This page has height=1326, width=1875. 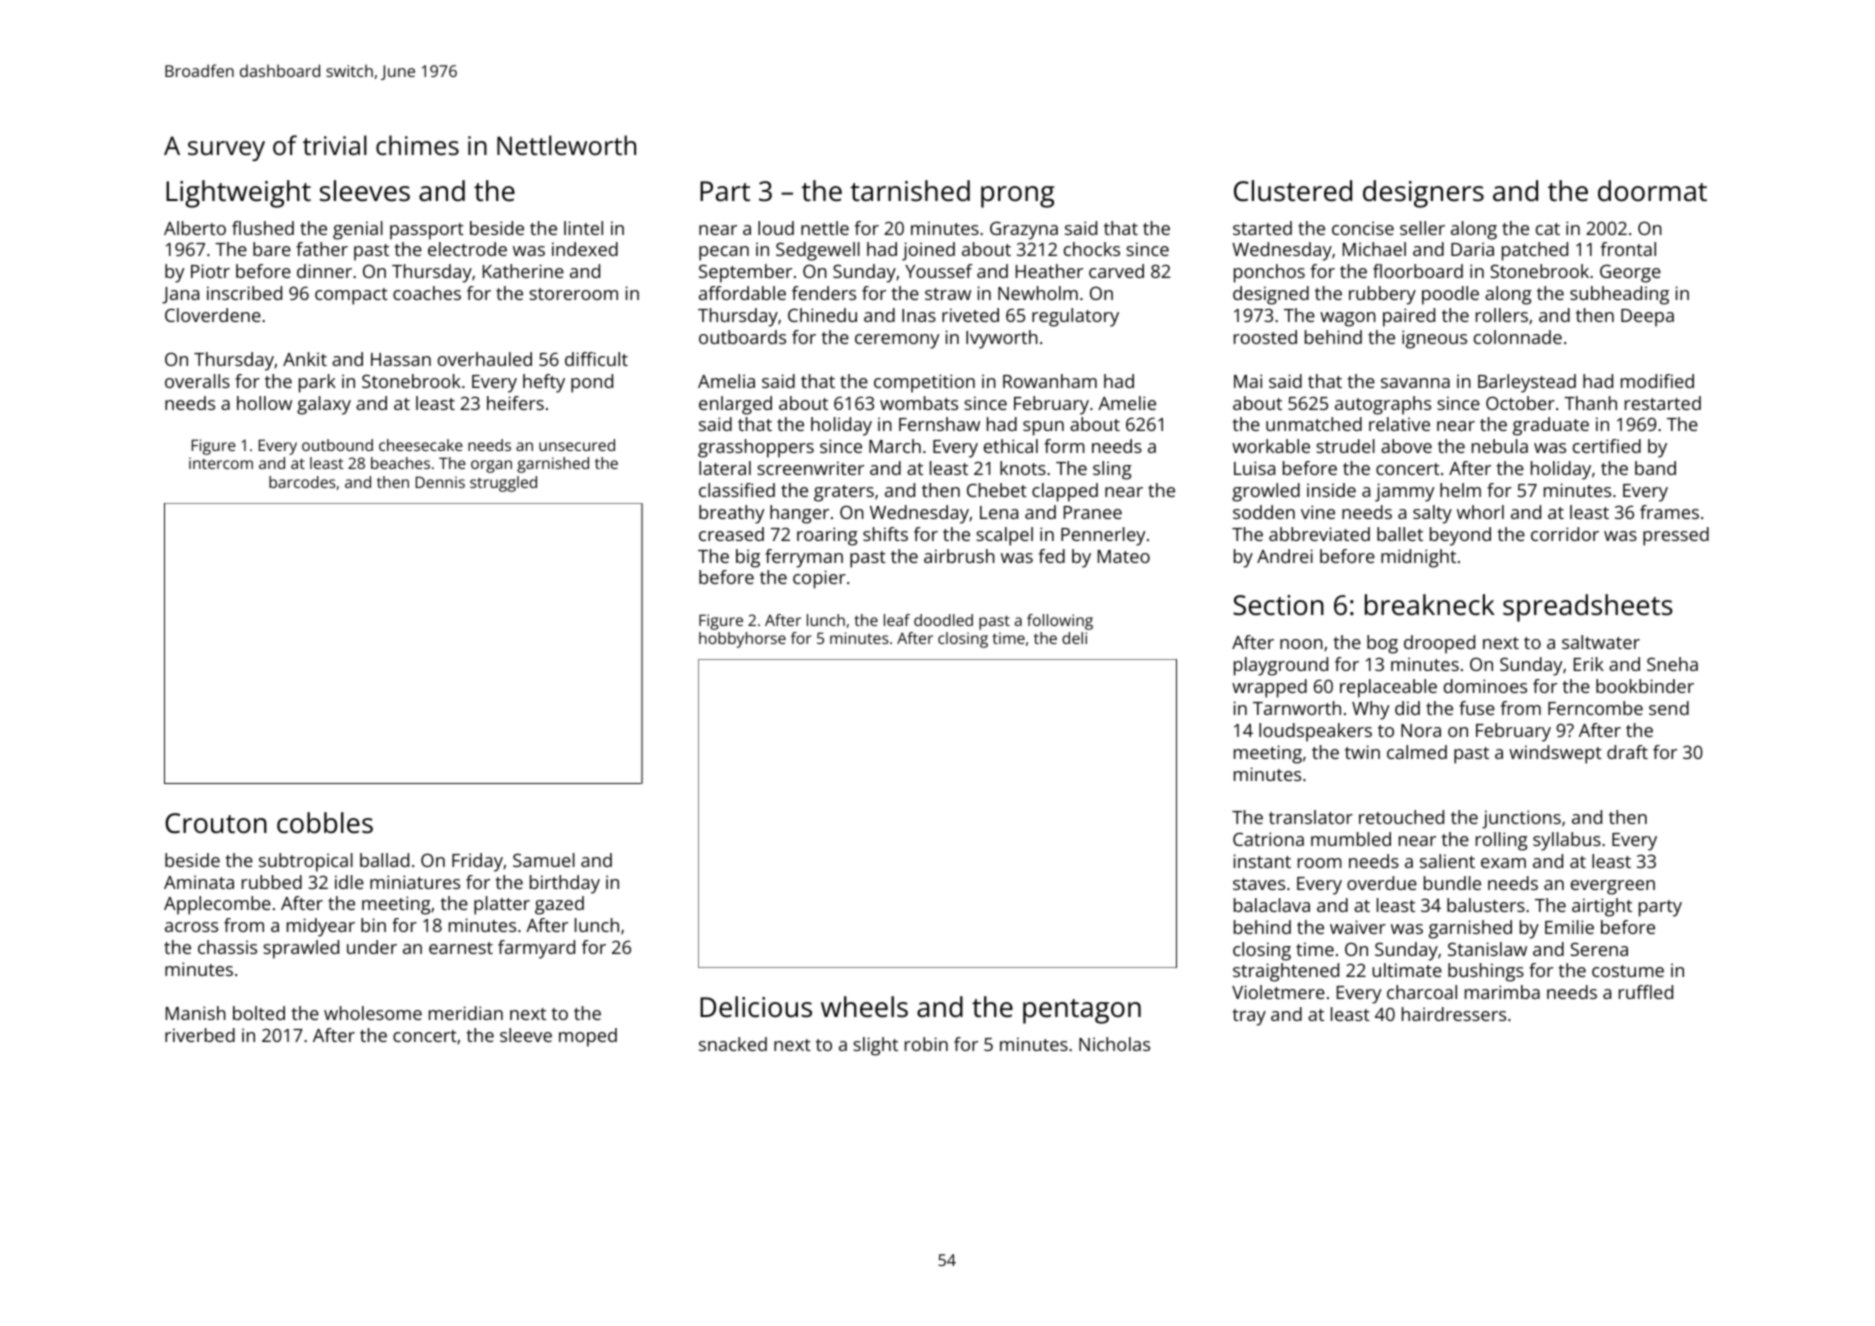 What do you see at coordinates (302, 482) in the page?
I see `barcodes` at bounding box center [302, 482].
